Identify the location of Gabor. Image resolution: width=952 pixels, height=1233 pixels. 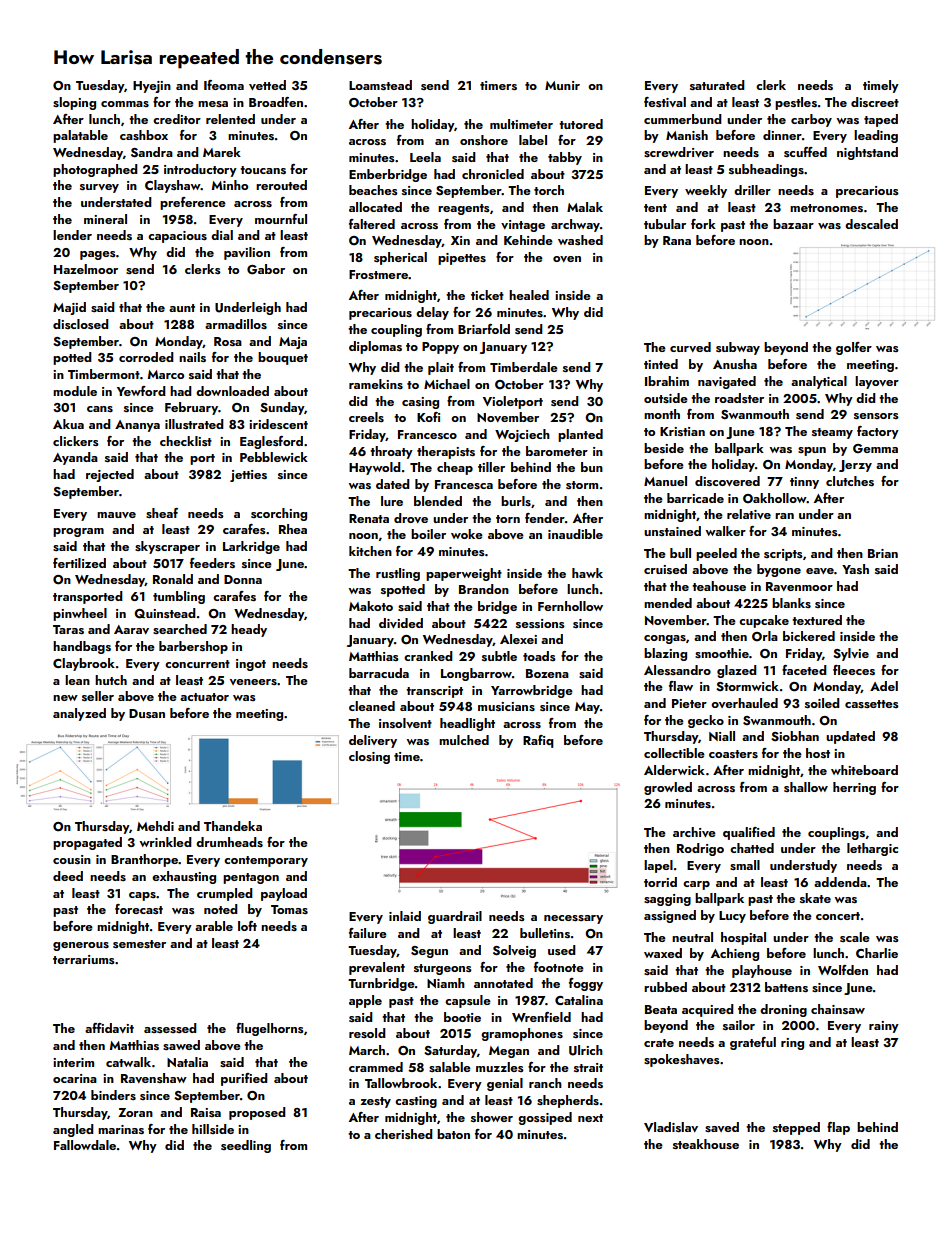
(266, 269).
